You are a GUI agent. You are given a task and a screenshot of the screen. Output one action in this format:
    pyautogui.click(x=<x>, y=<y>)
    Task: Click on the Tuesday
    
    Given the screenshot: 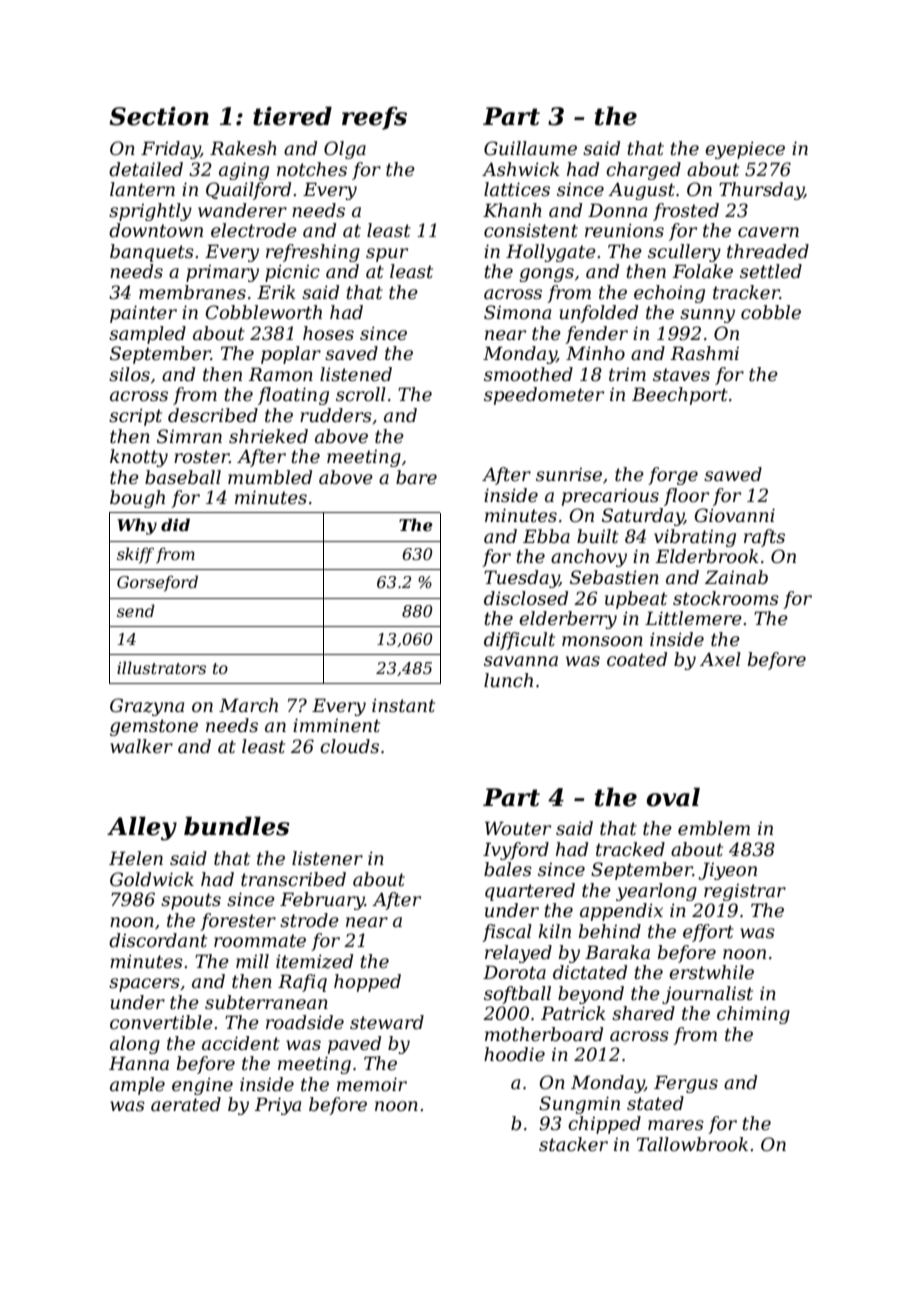 What is the action you would take?
    pyautogui.click(x=521, y=579)
